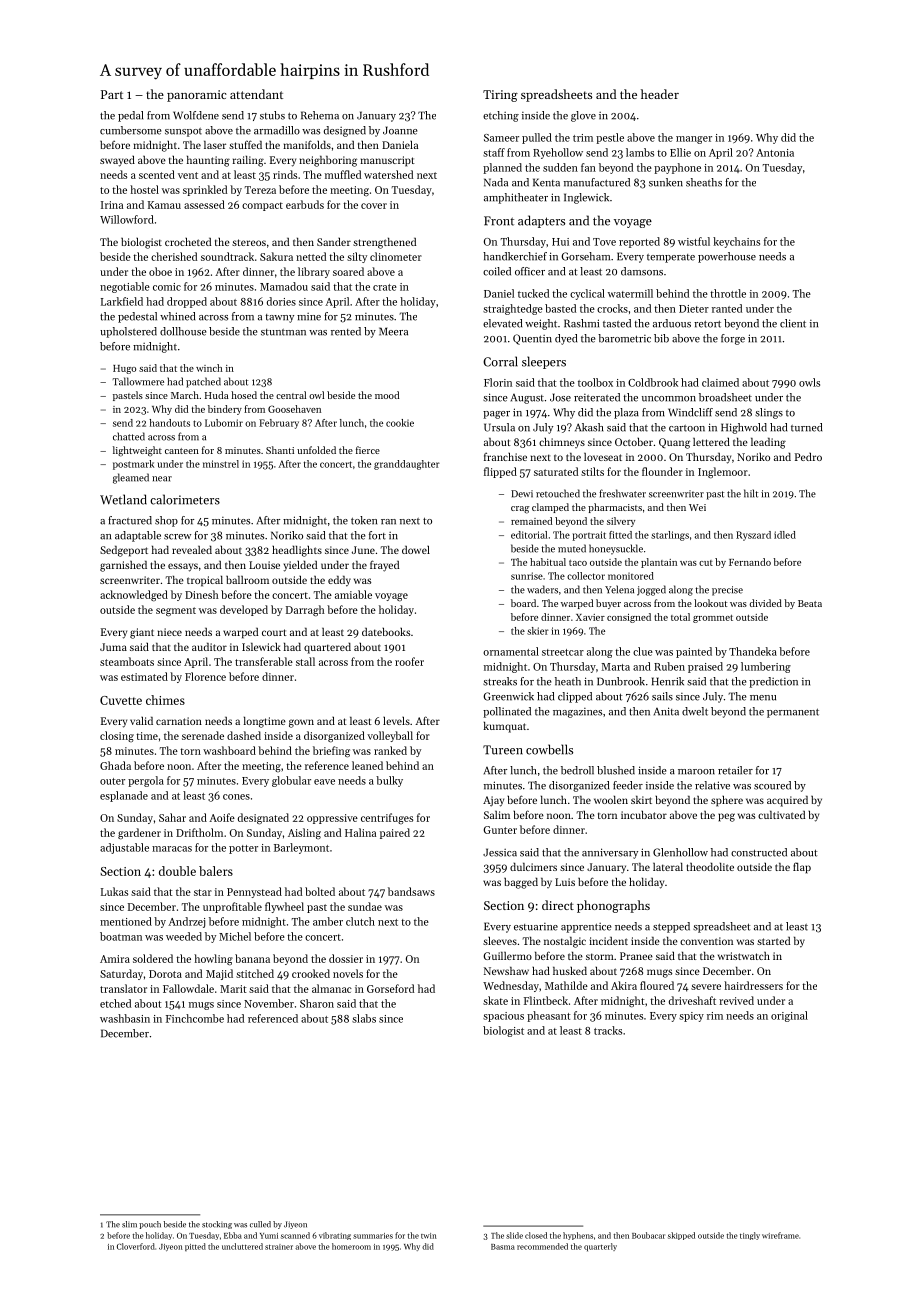 The width and height of the screenshot is (924, 1308). Describe the element at coordinates (793, 713) in the screenshot. I see `permanent` at that location.
